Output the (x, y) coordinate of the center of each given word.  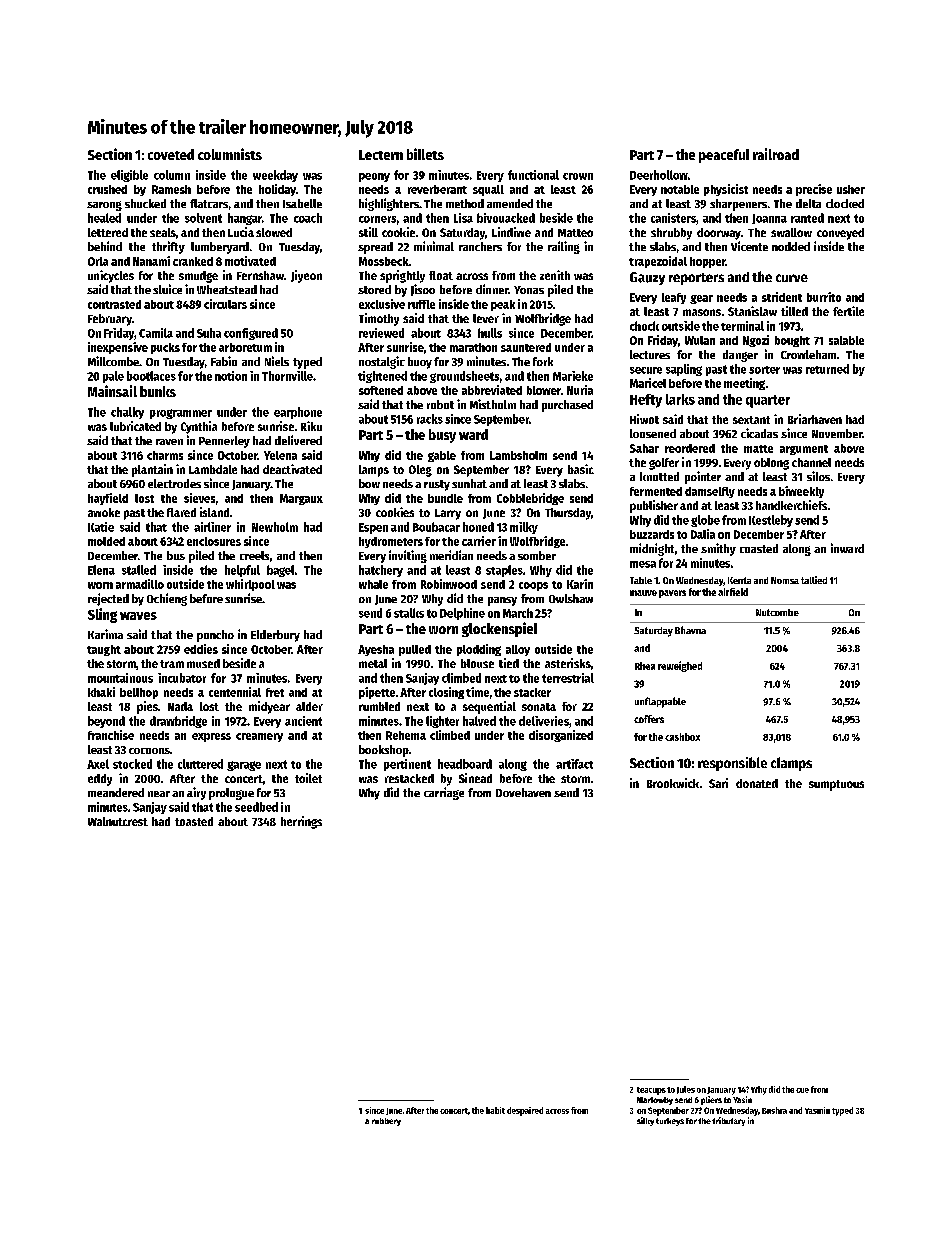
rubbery (386, 1122)
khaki (101, 692)
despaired (525, 1111)
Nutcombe (777, 612)
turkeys (670, 1122)
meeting (744, 384)
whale (373, 584)
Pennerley (224, 442)
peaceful (724, 156)
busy (442, 436)
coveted (171, 154)
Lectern (381, 155)
